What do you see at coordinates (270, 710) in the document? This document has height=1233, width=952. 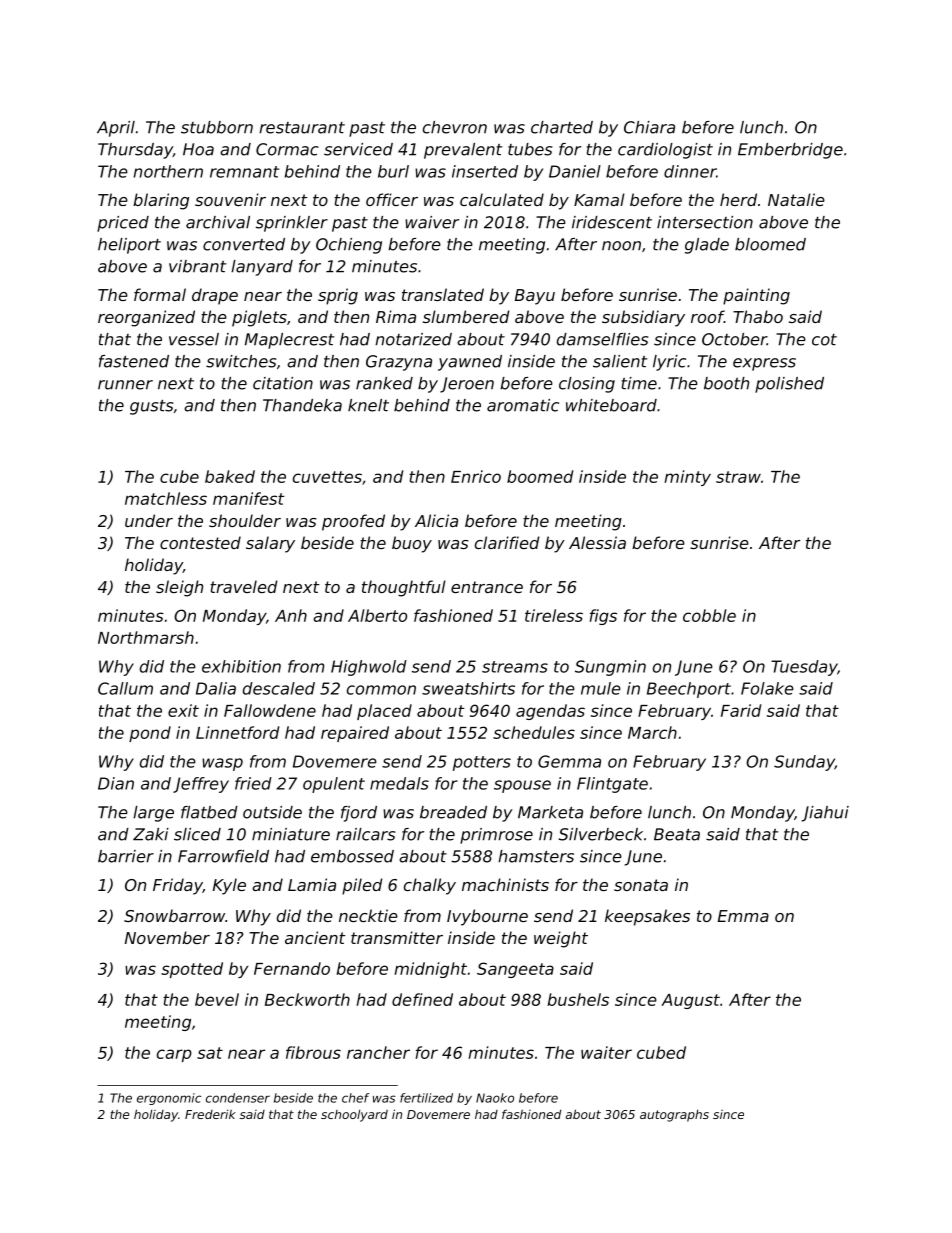 I see `Fallowdene` at bounding box center [270, 710].
